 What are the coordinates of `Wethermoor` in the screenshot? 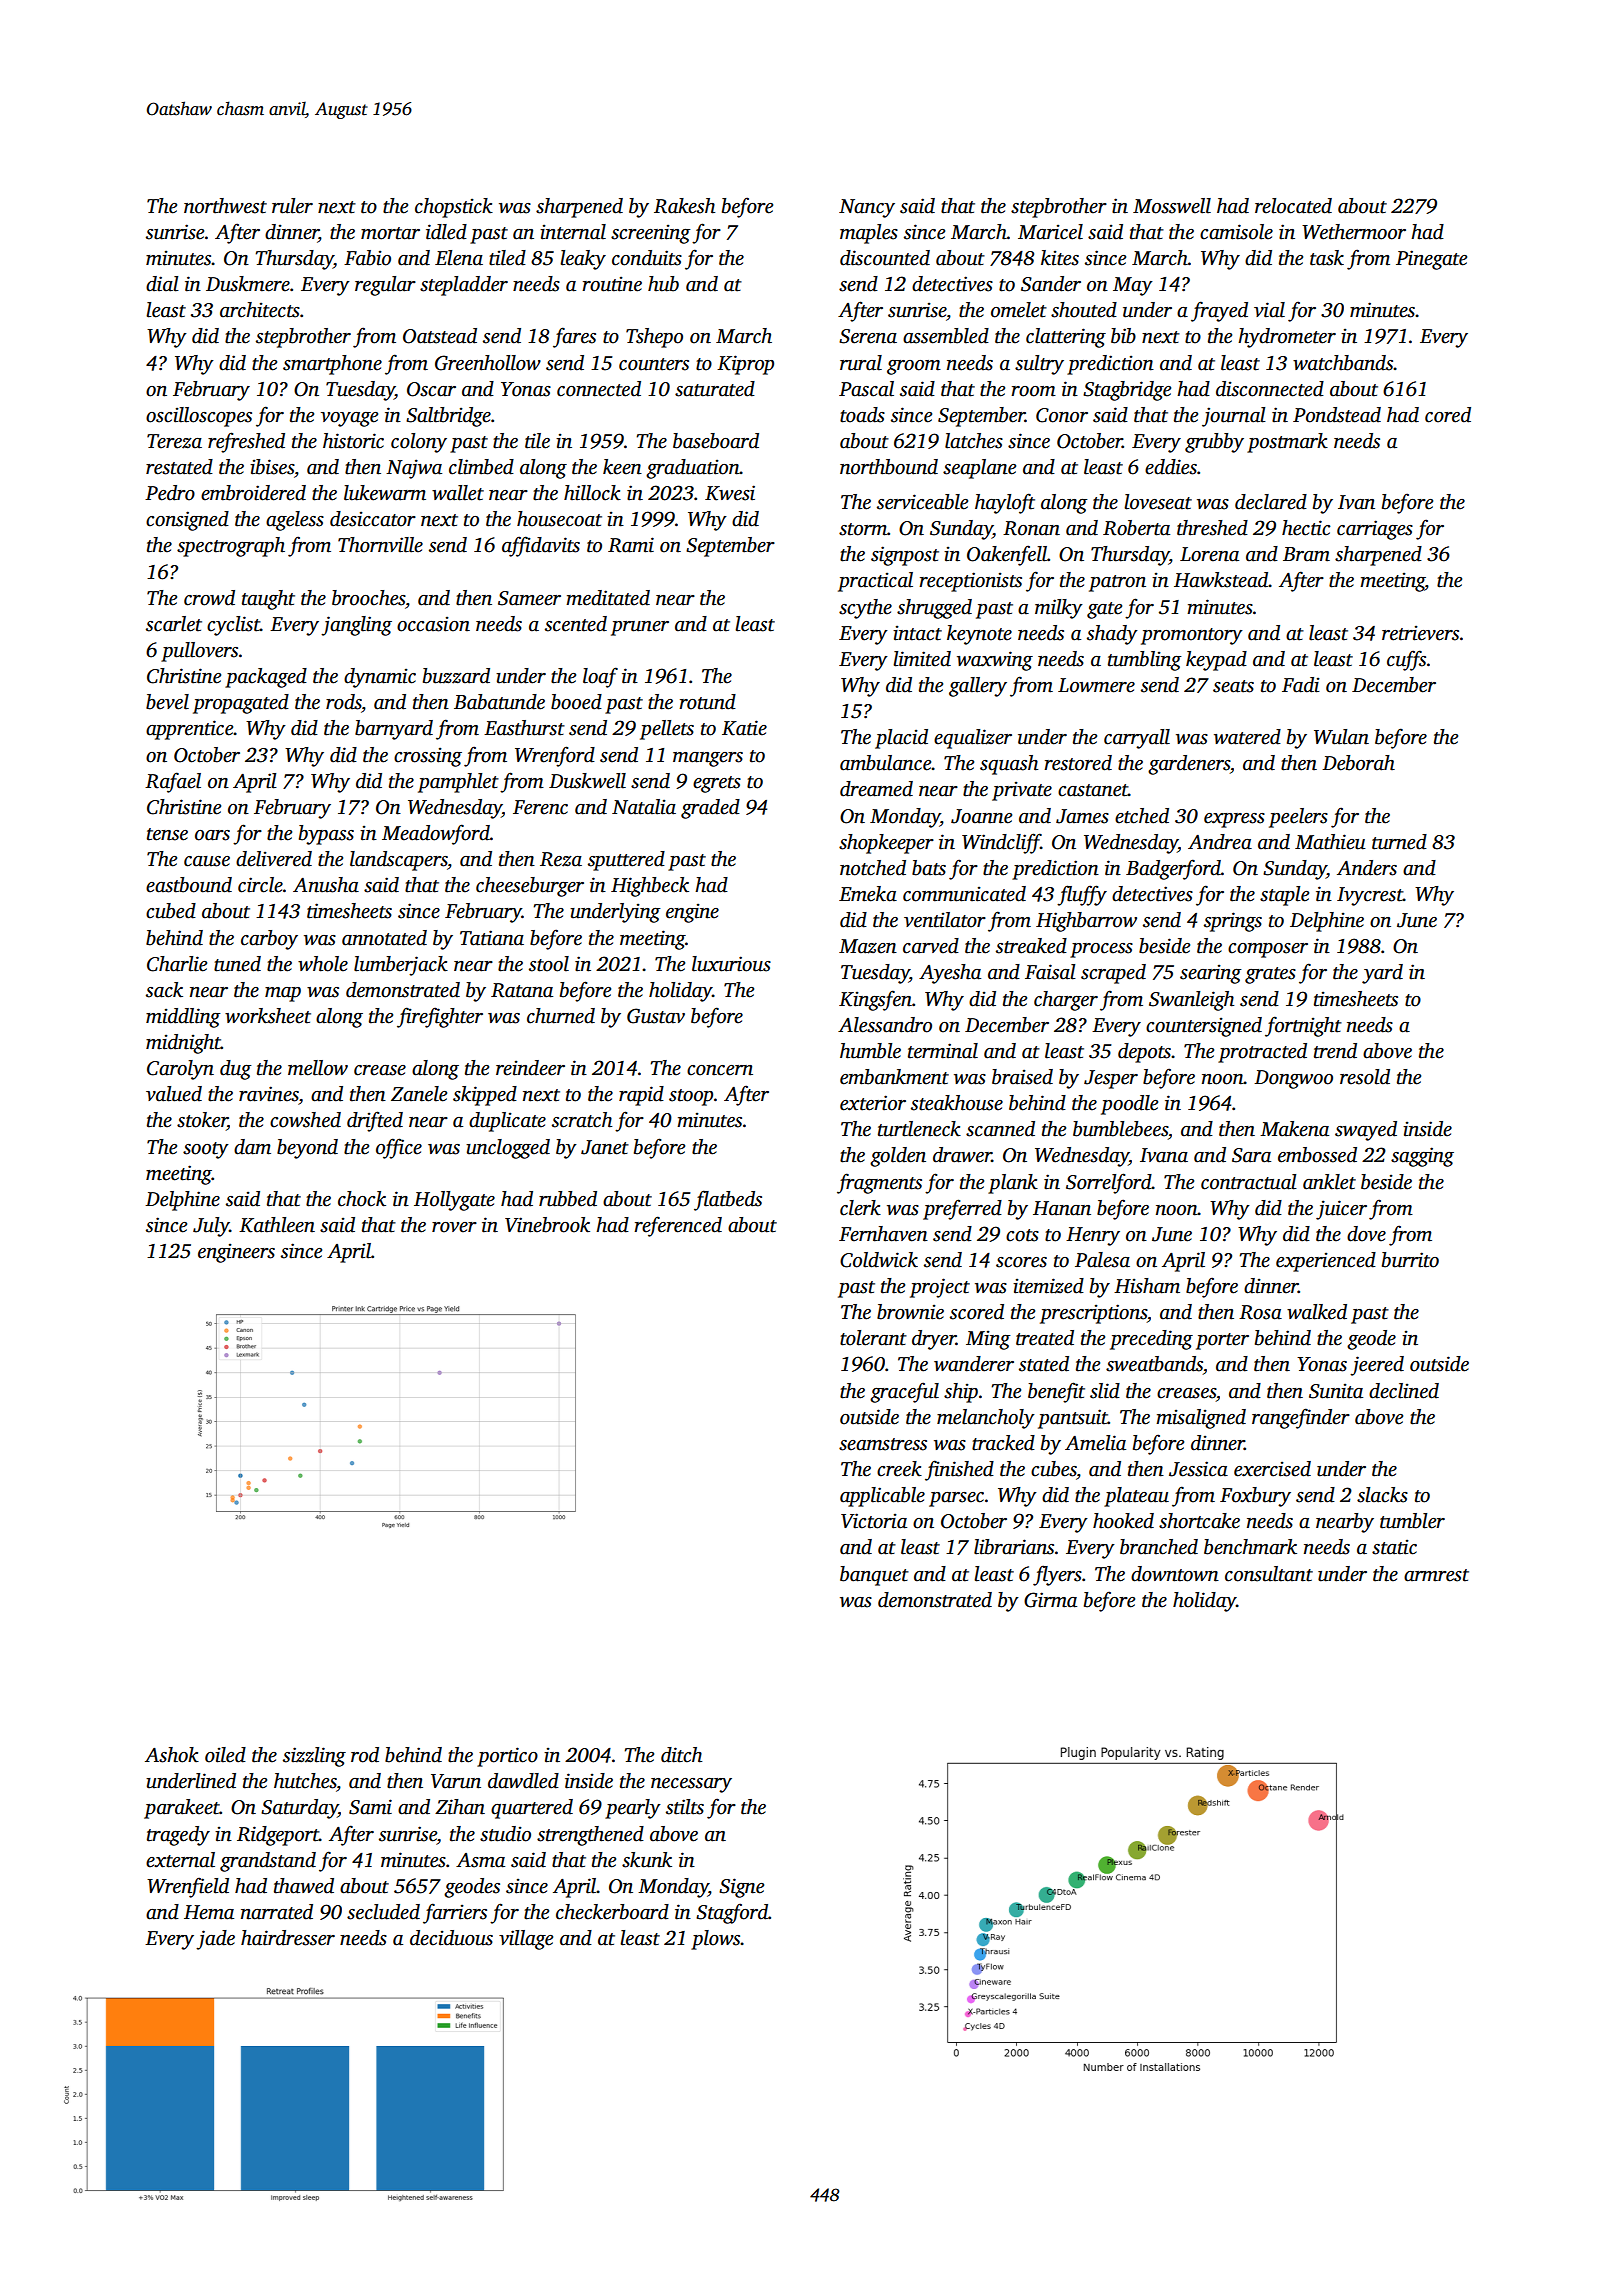 It's located at (1354, 232).
